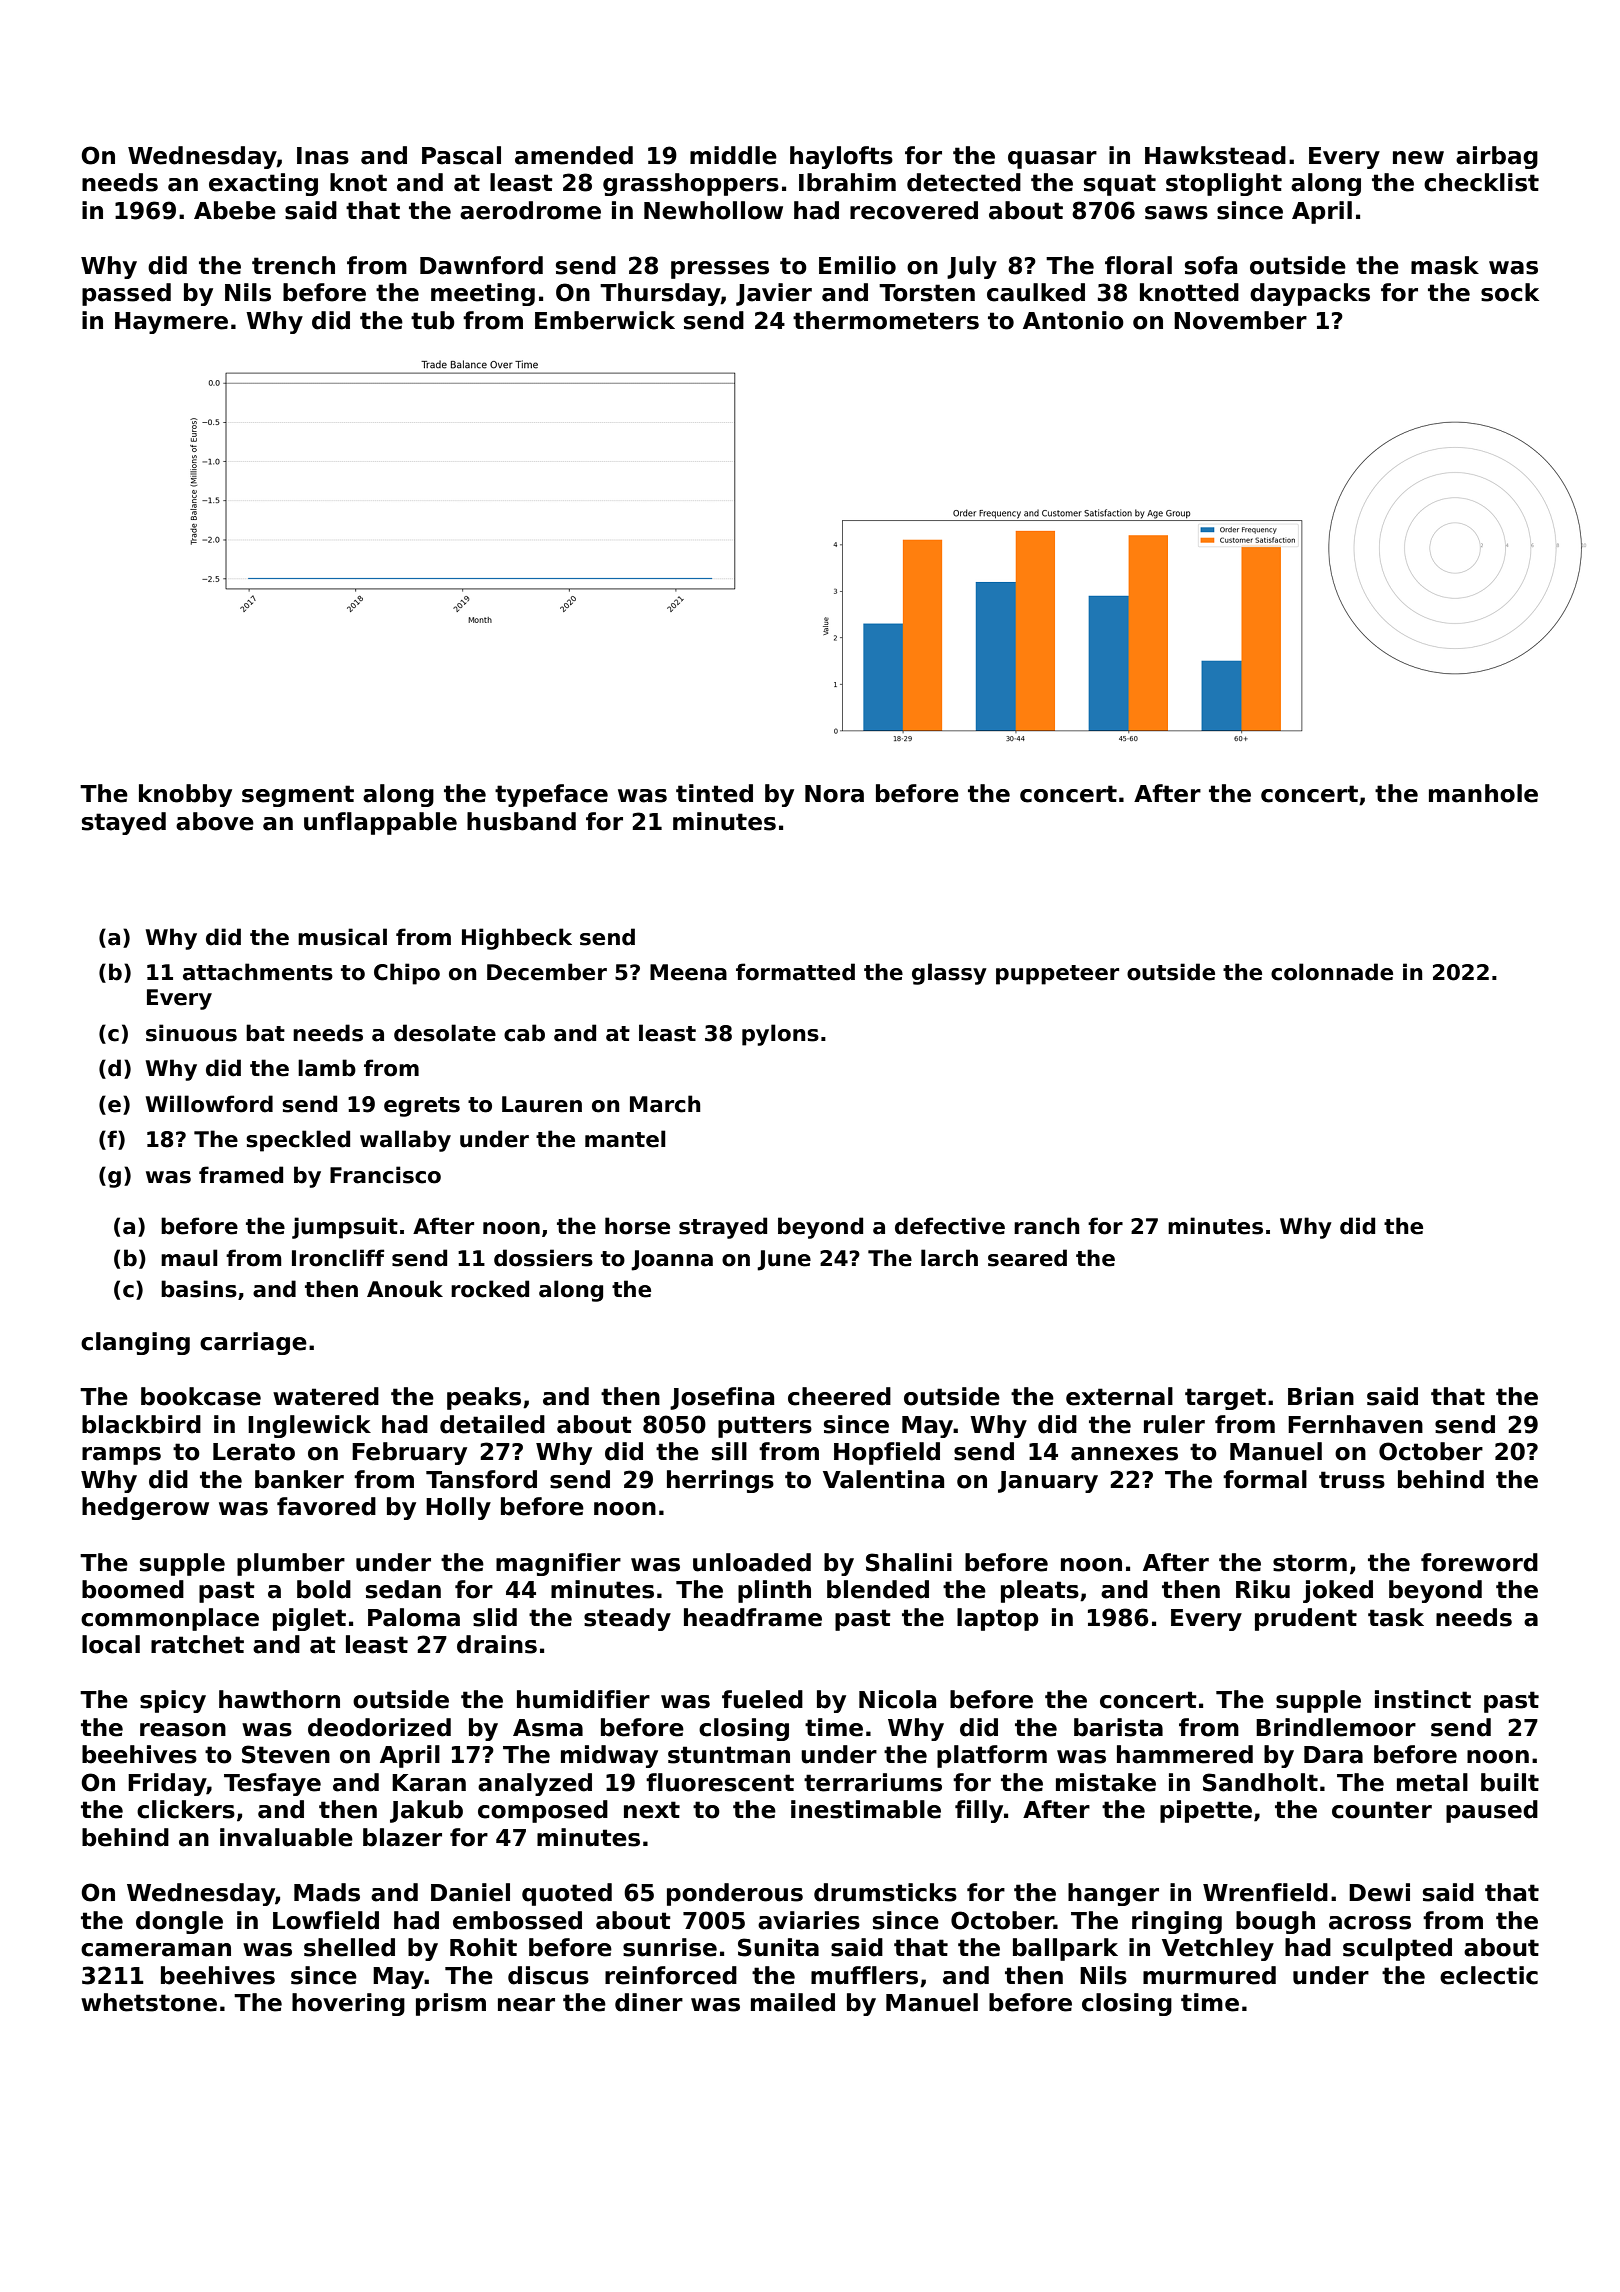 The height and width of the screenshot is (2292, 1620). What do you see at coordinates (1225, 1399) in the screenshot?
I see `target` at bounding box center [1225, 1399].
